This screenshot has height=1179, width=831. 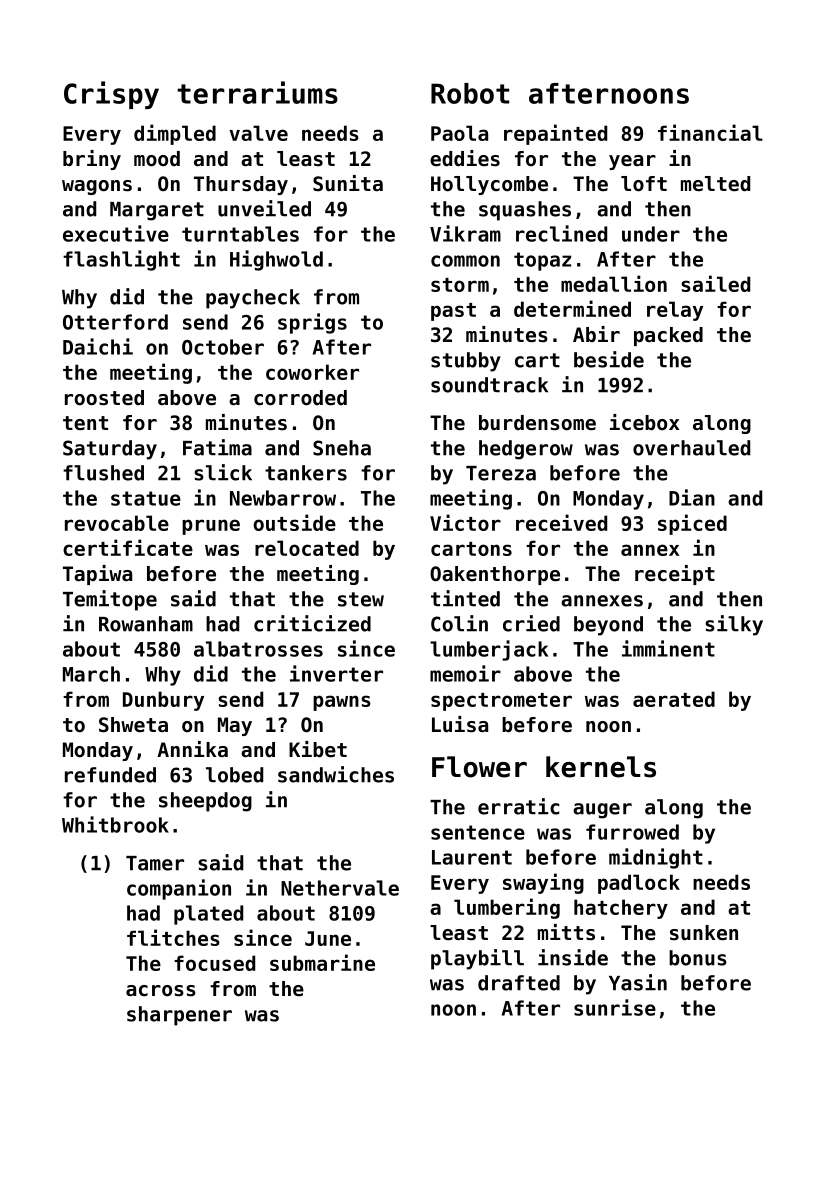 What do you see at coordinates (459, 133) in the screenshot?
I see `Paola` at bounding box center [459, 133].
